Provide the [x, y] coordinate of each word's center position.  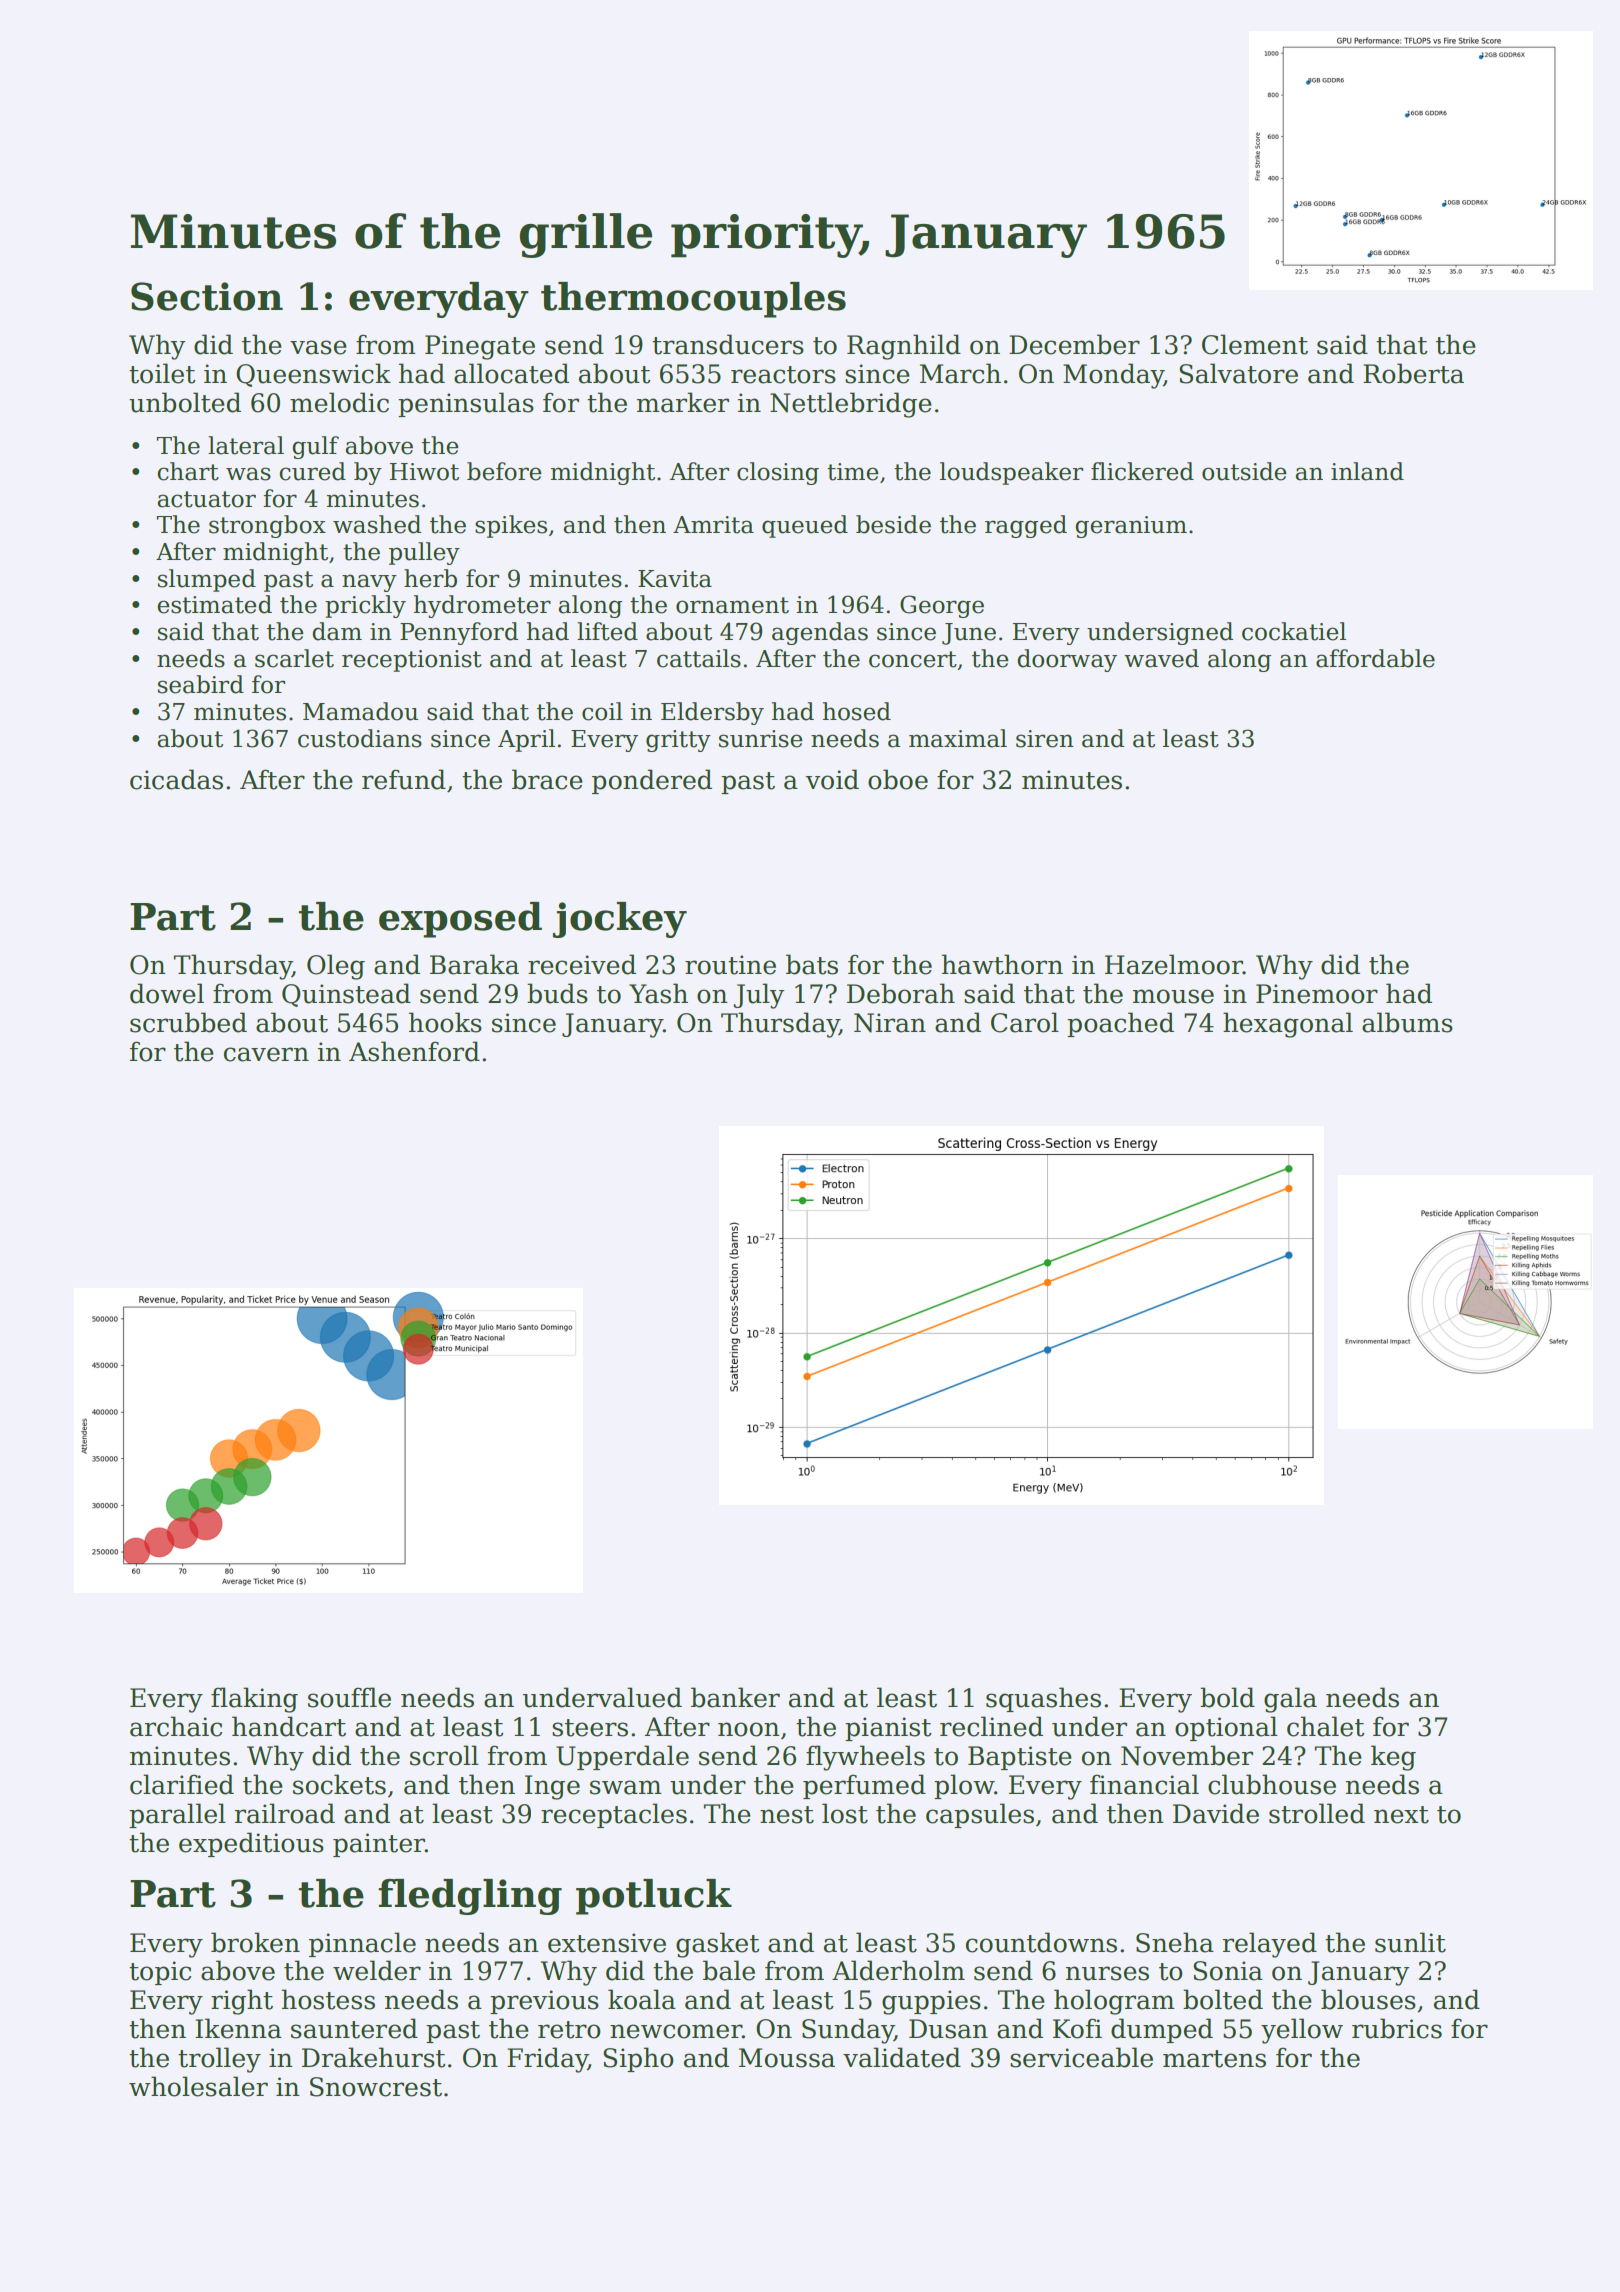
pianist [888, 1729]
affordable [1375, 658]
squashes [1043, 1699]
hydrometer [482, 606]
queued [805, 526]
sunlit [1410, 1942]
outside [1244, 471]
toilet [162, 373]
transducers [728, 344]
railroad [285, 1813]
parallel [177, 1815]
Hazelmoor [1174, 964]
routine [730, 965]
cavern [266, 1054]
